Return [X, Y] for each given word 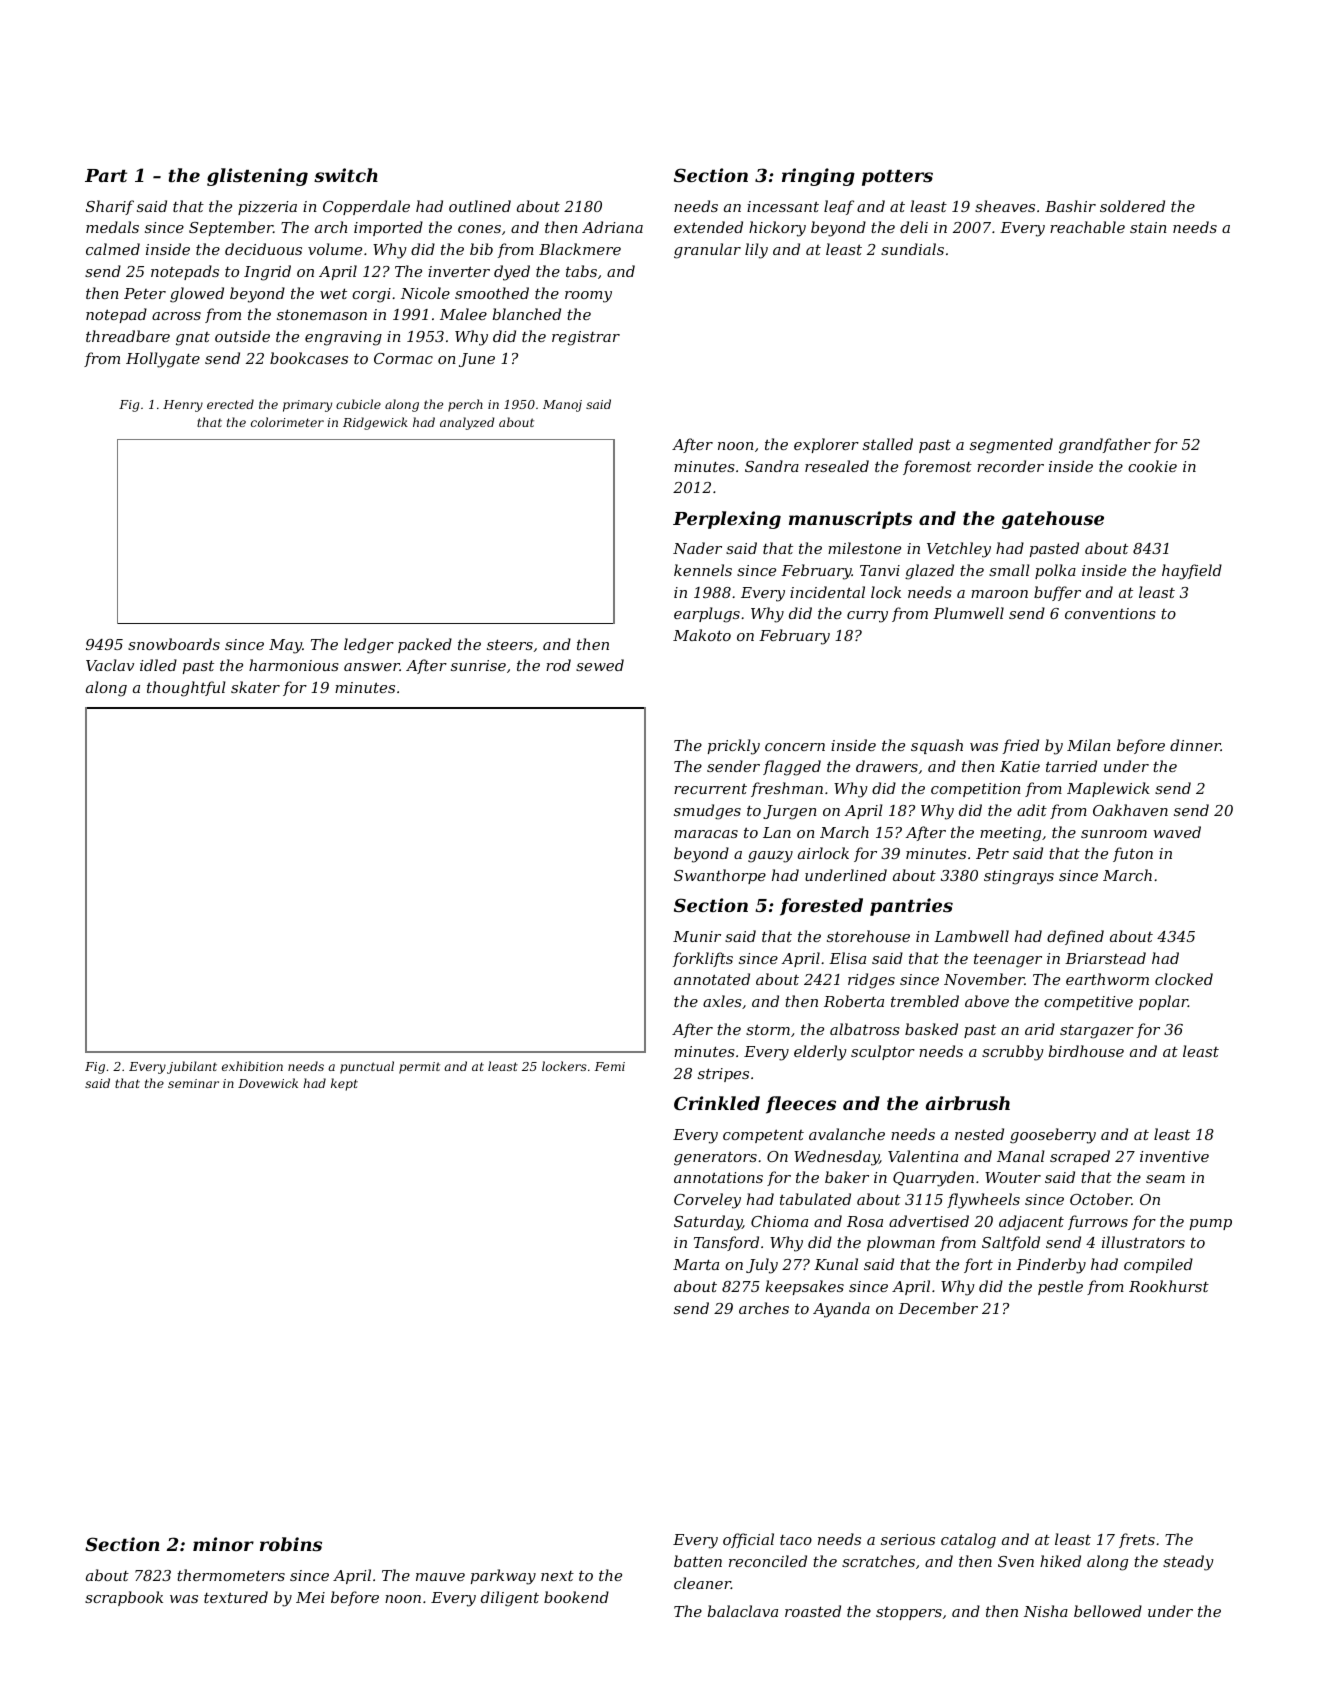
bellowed [1108, 1611]
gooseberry [1053, 1136]
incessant [783, 206]
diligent [510, 1599]
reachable [1087, 227]
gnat [193, 339]
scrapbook [124, 1598]
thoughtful [186, 689]
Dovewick [268, 1083]
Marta [696, 1264]
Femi [610, 1066]
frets [1137, 1540]
